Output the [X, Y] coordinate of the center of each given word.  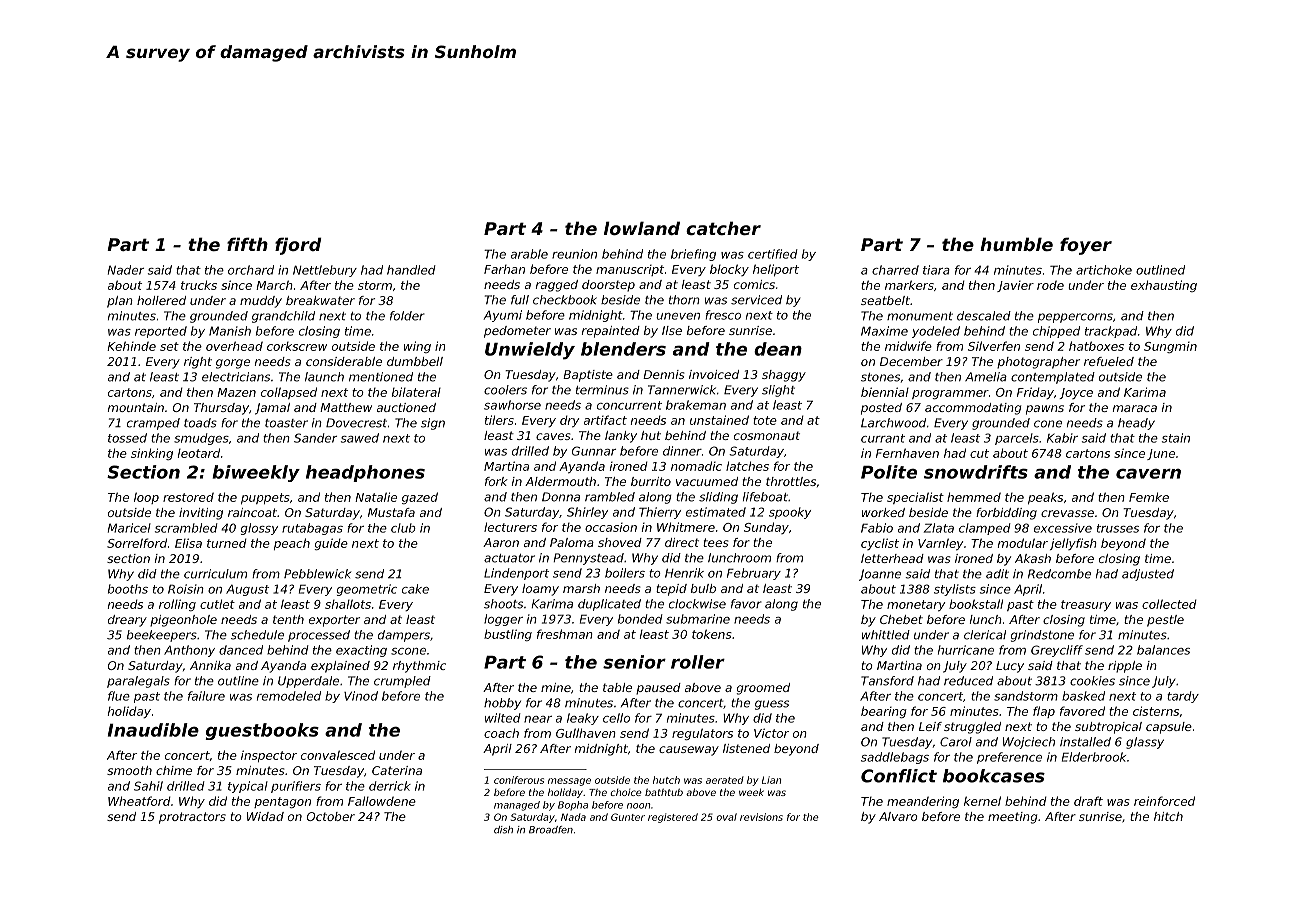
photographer [1038, 363]
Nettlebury [325, 271]
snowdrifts [976, 472]
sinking [152, 454]
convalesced [338, 755]
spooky [790, 513]
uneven [678, 316]
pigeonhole [183, 621]
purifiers [296, 787]
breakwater [320, 300]
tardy [1183, 697]
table [617, 687]
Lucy [1010, 667]
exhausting [1164, 286]
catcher [723, 228]
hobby [502, 704]
